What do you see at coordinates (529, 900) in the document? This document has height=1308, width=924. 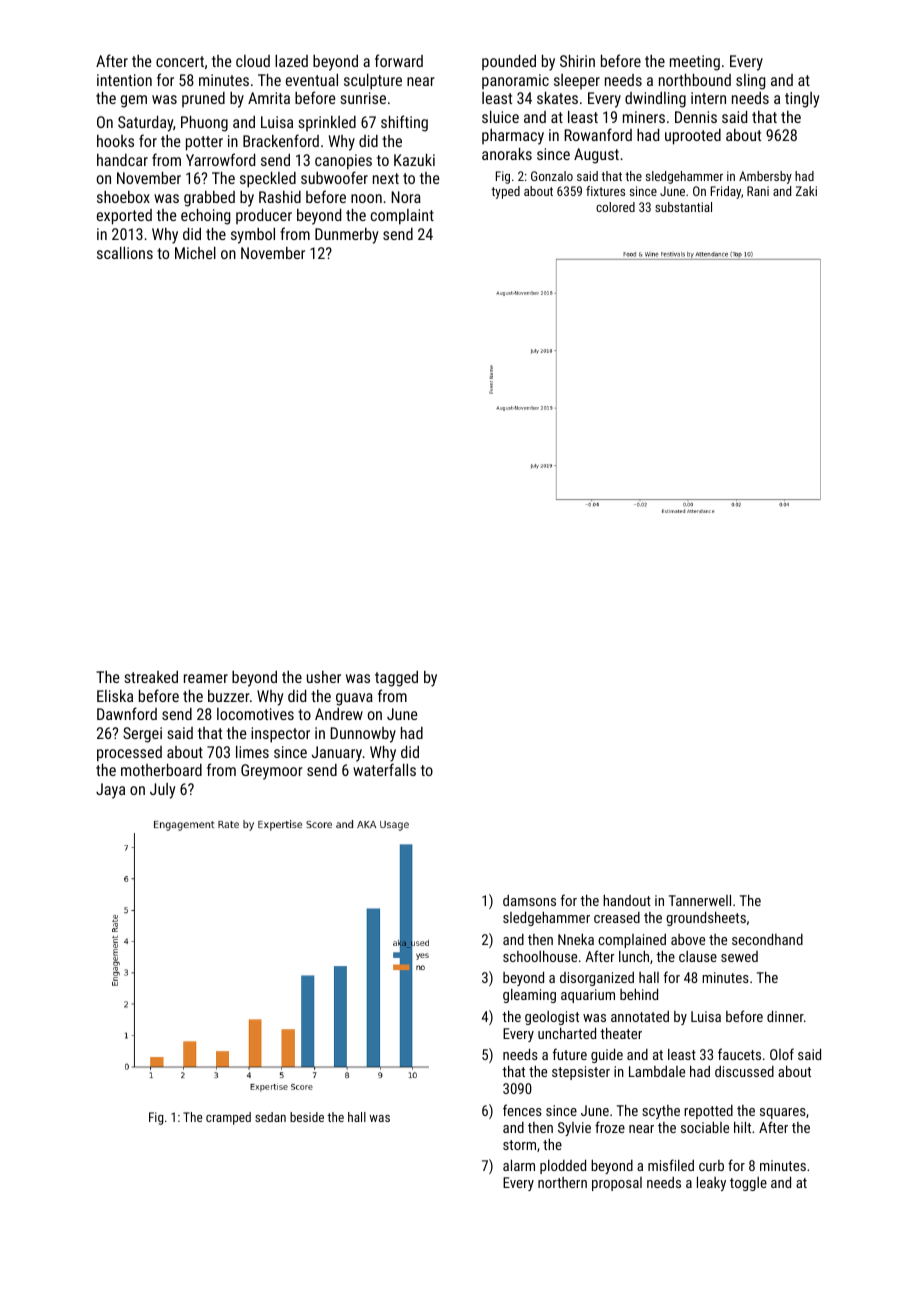 I see `damsons` at bounding box center [529, 900].
